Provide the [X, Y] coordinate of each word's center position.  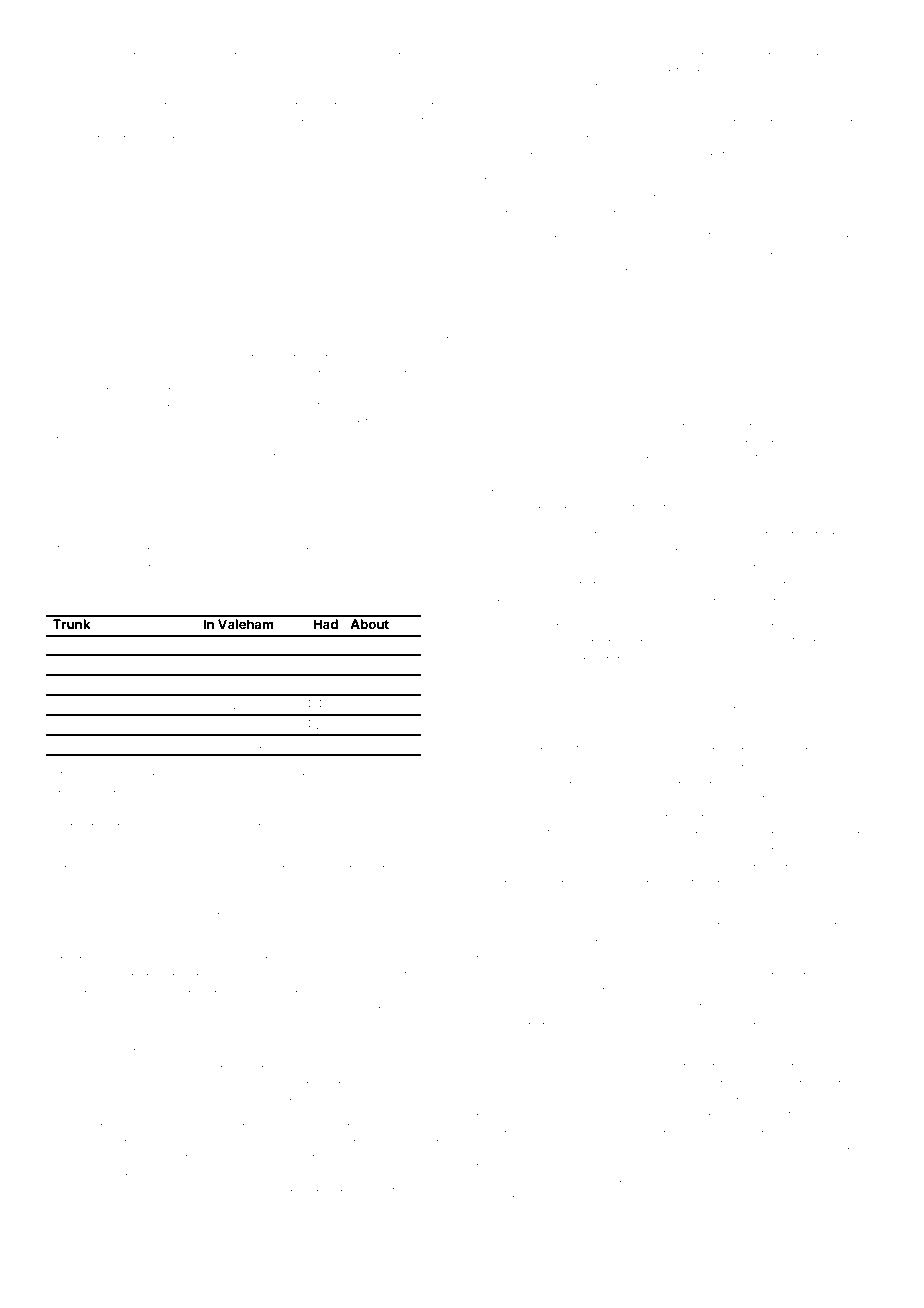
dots [747, 845]
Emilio [145, 319]
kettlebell [647, 421]
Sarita [488, 175]
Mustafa [117, 838]
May [402, 369]
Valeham [245, 624]
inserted [163, 1171]
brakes [392, 1187]
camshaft [761, 192]
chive [677, 746]
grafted [354, 864]
